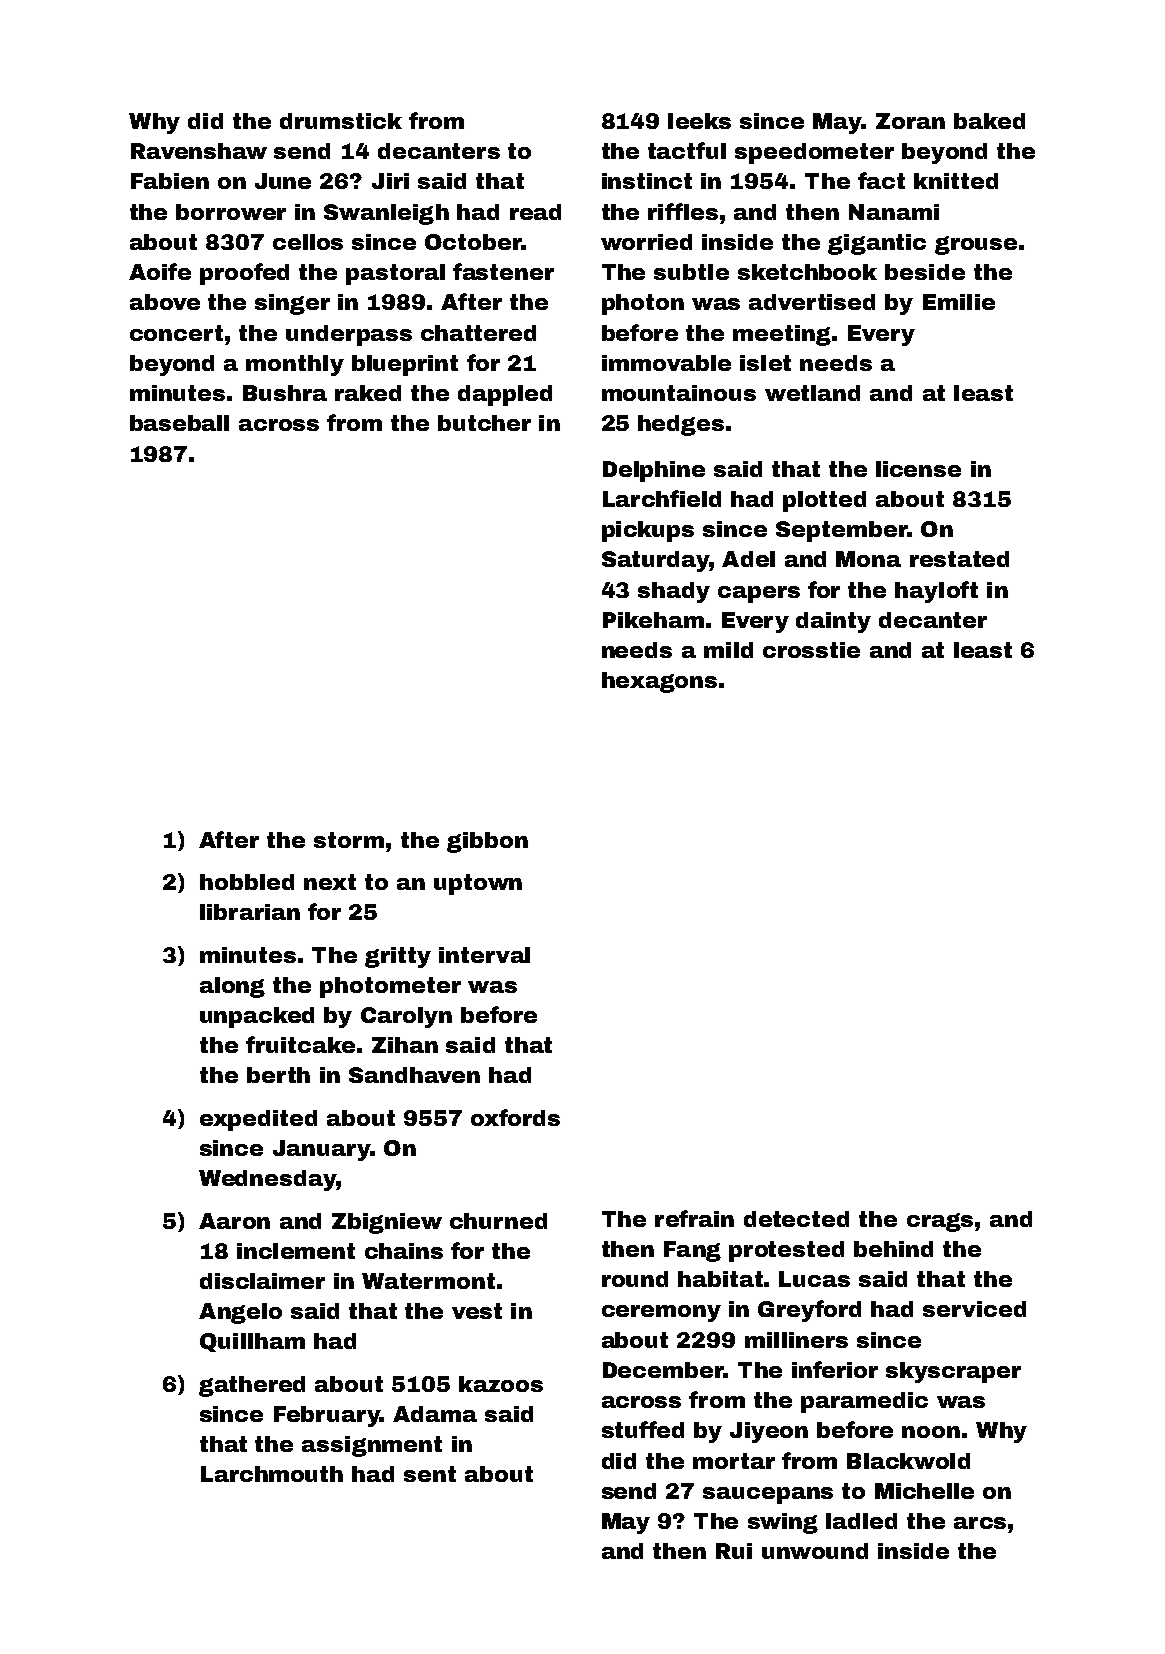  Describe the element at coordinates (815, 1551) in the document. I see `unwound` at that location.
